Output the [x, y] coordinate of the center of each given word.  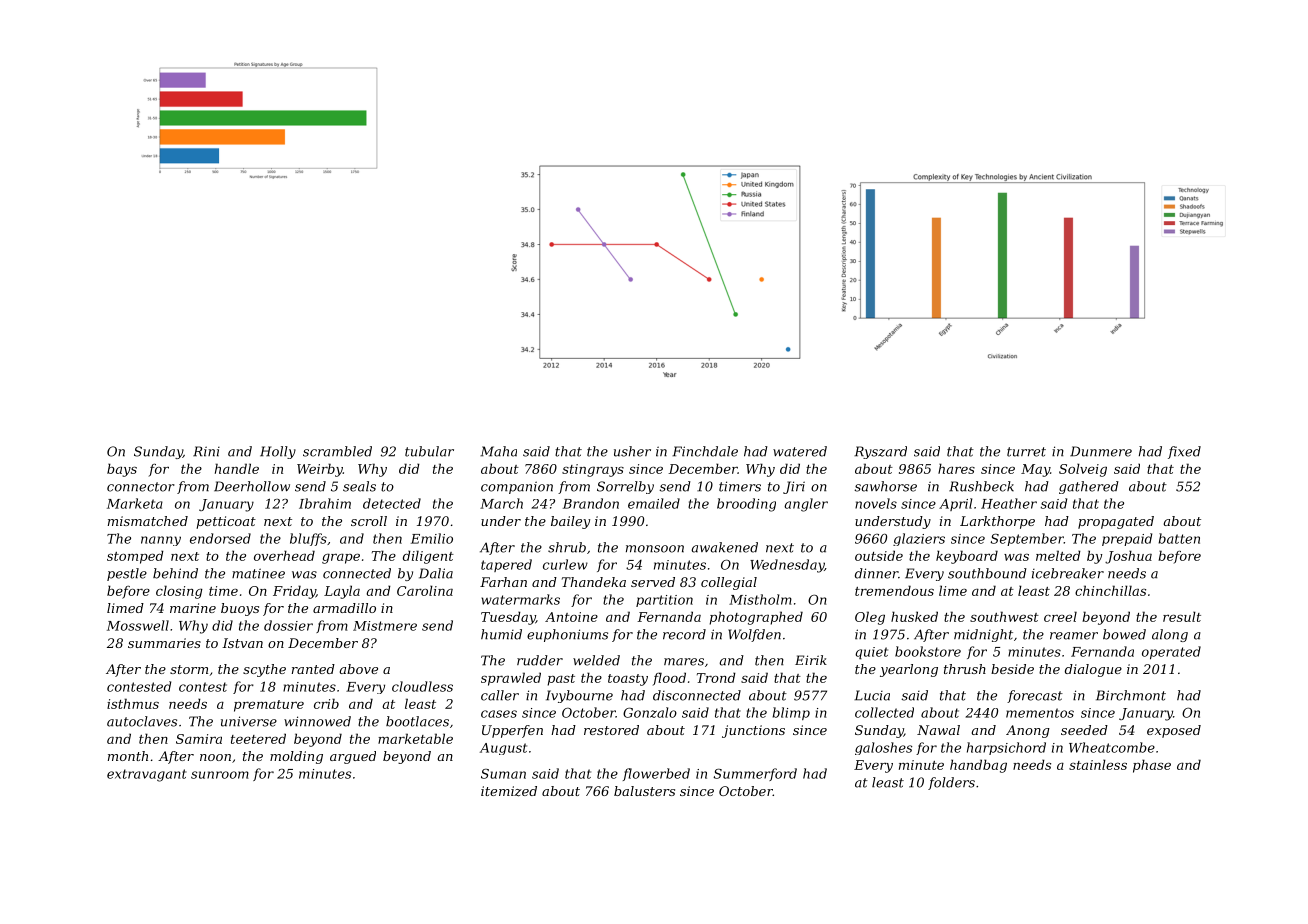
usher [632, 451]
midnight [983, 635]
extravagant [147, 775]
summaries [164, 643]
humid [501, 634]
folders [951, 783]
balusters [644, 791]
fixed [1184, 452]
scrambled [337, 451]
